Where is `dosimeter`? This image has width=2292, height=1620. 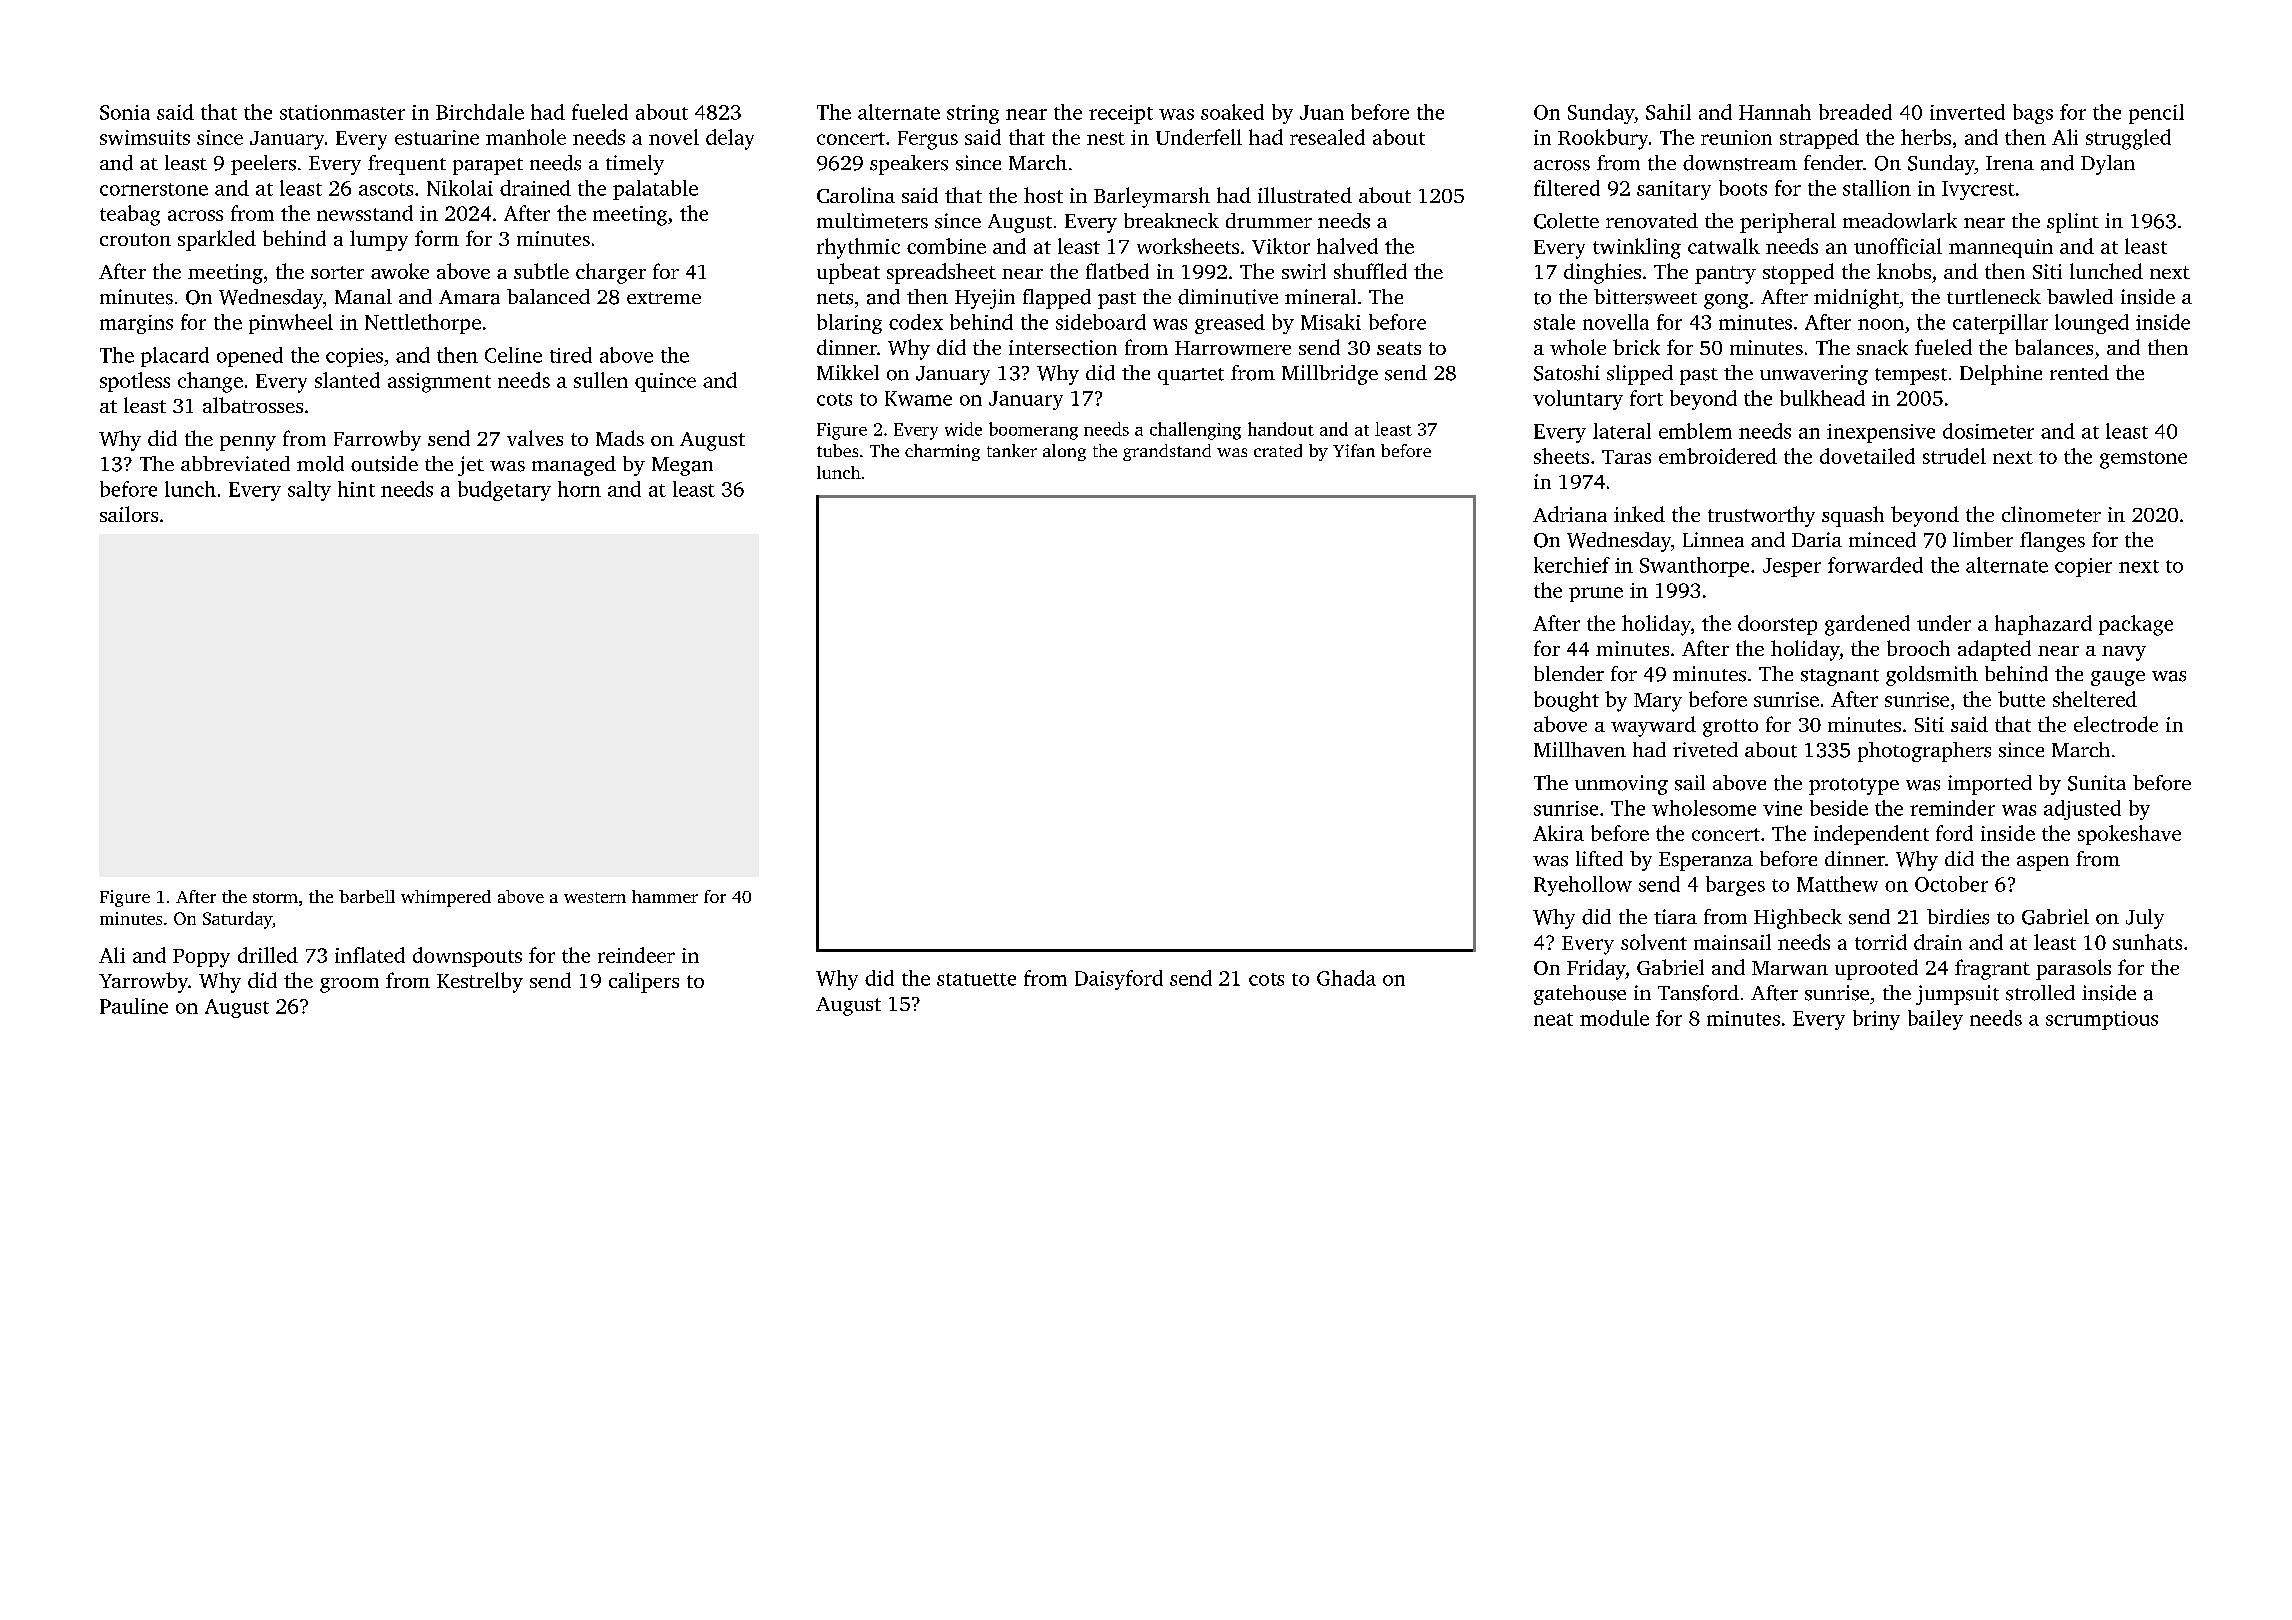 dosimeter is located at coordinates (1988, 431).
